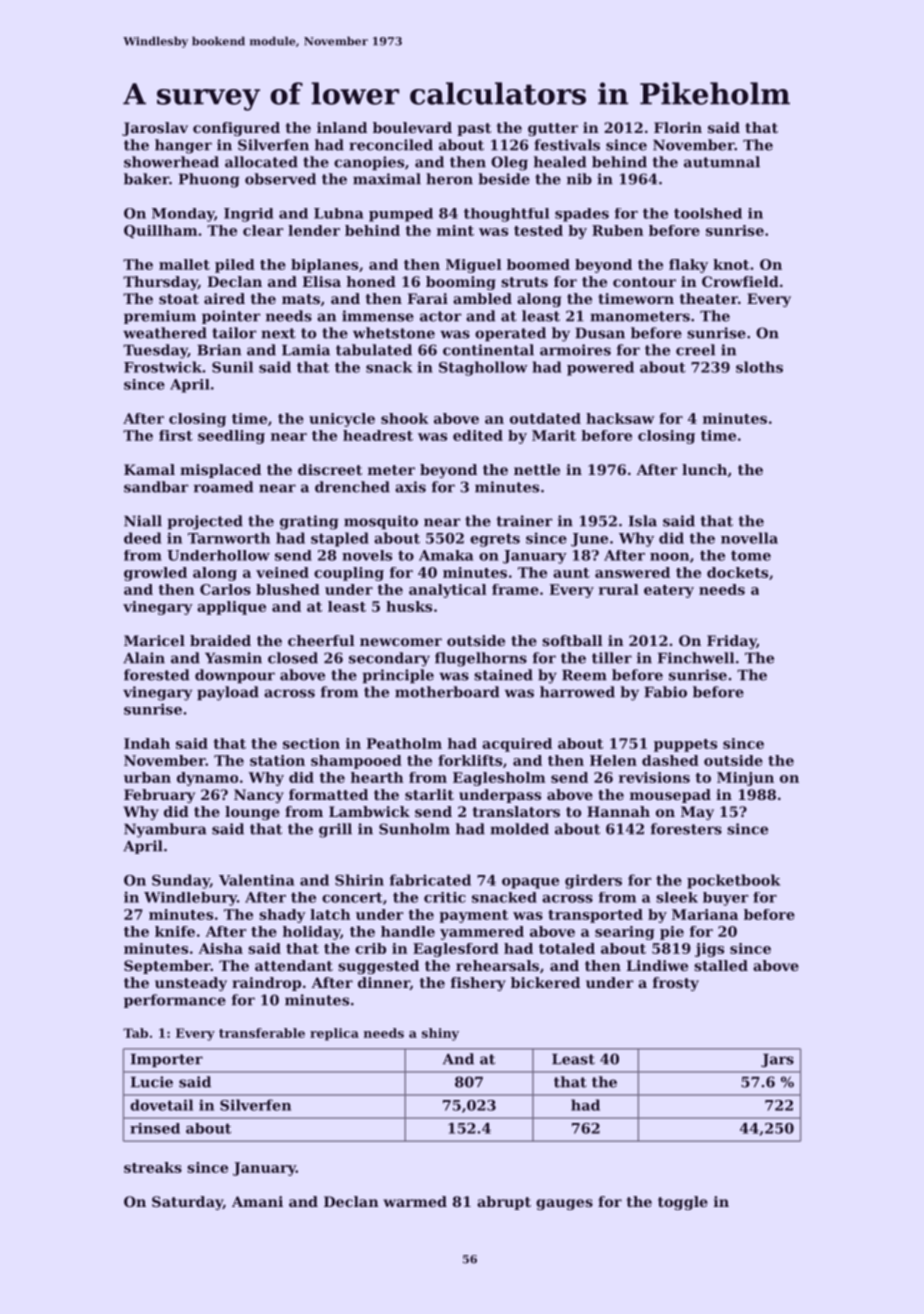 The height and width of the screenshot is (1314, 924). I want to click on nettle, so click(537, 469).
